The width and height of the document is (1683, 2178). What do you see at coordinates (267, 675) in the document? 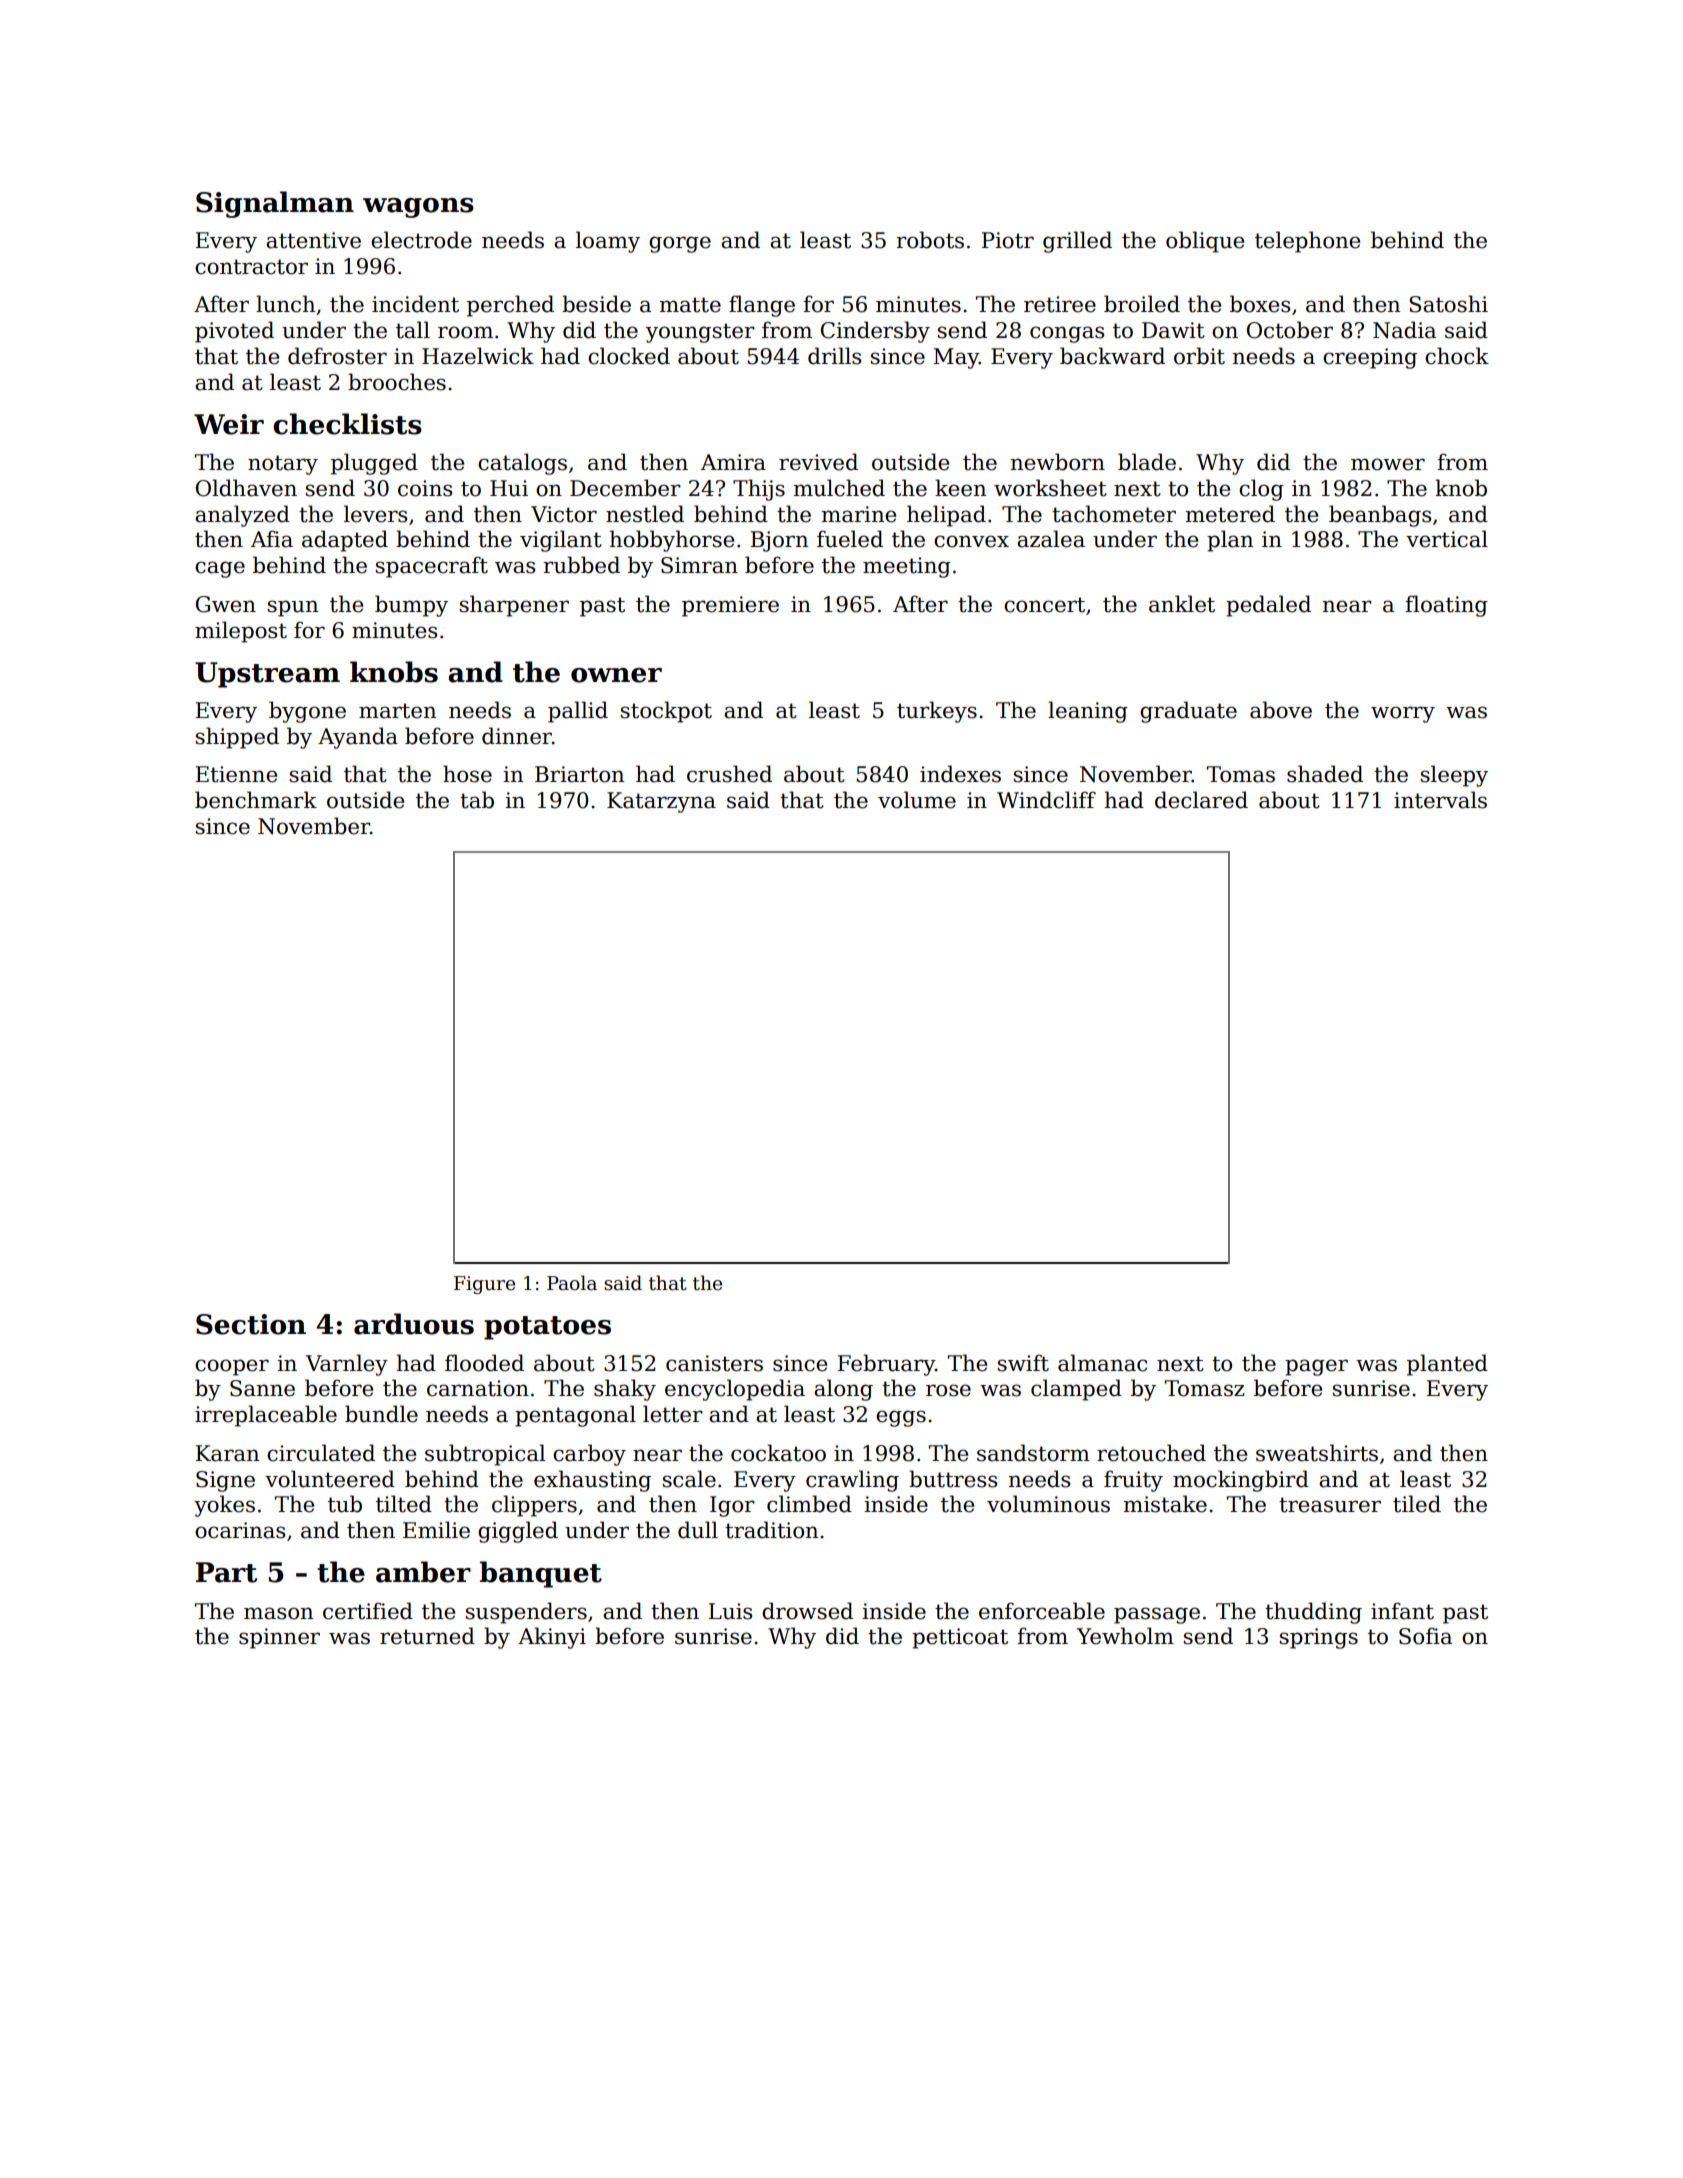
I see `Upstream` at bounding box center [267, 675].
